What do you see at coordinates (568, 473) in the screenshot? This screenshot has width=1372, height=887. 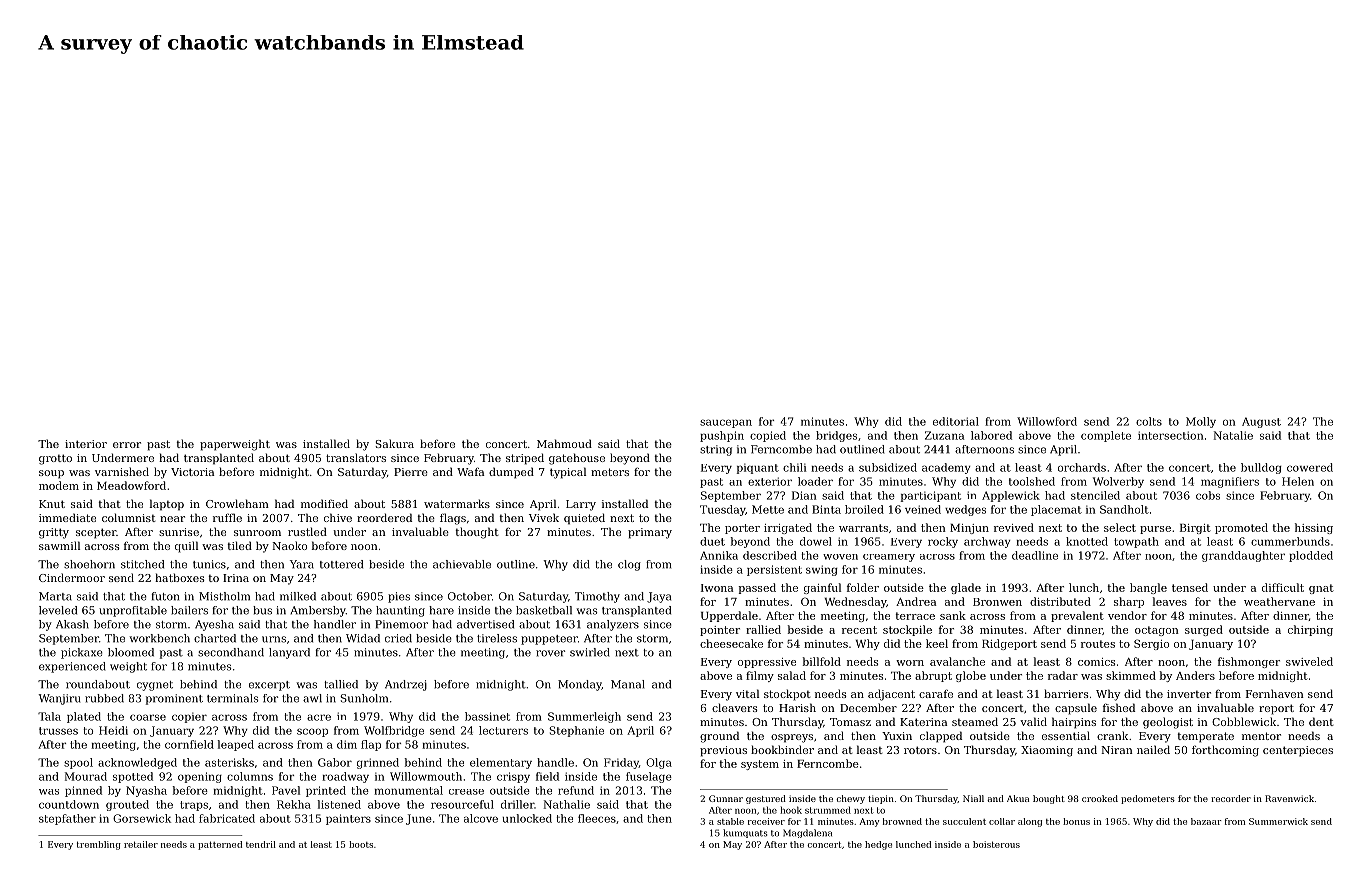 I see `typical` at bounding box center [568, 473].
